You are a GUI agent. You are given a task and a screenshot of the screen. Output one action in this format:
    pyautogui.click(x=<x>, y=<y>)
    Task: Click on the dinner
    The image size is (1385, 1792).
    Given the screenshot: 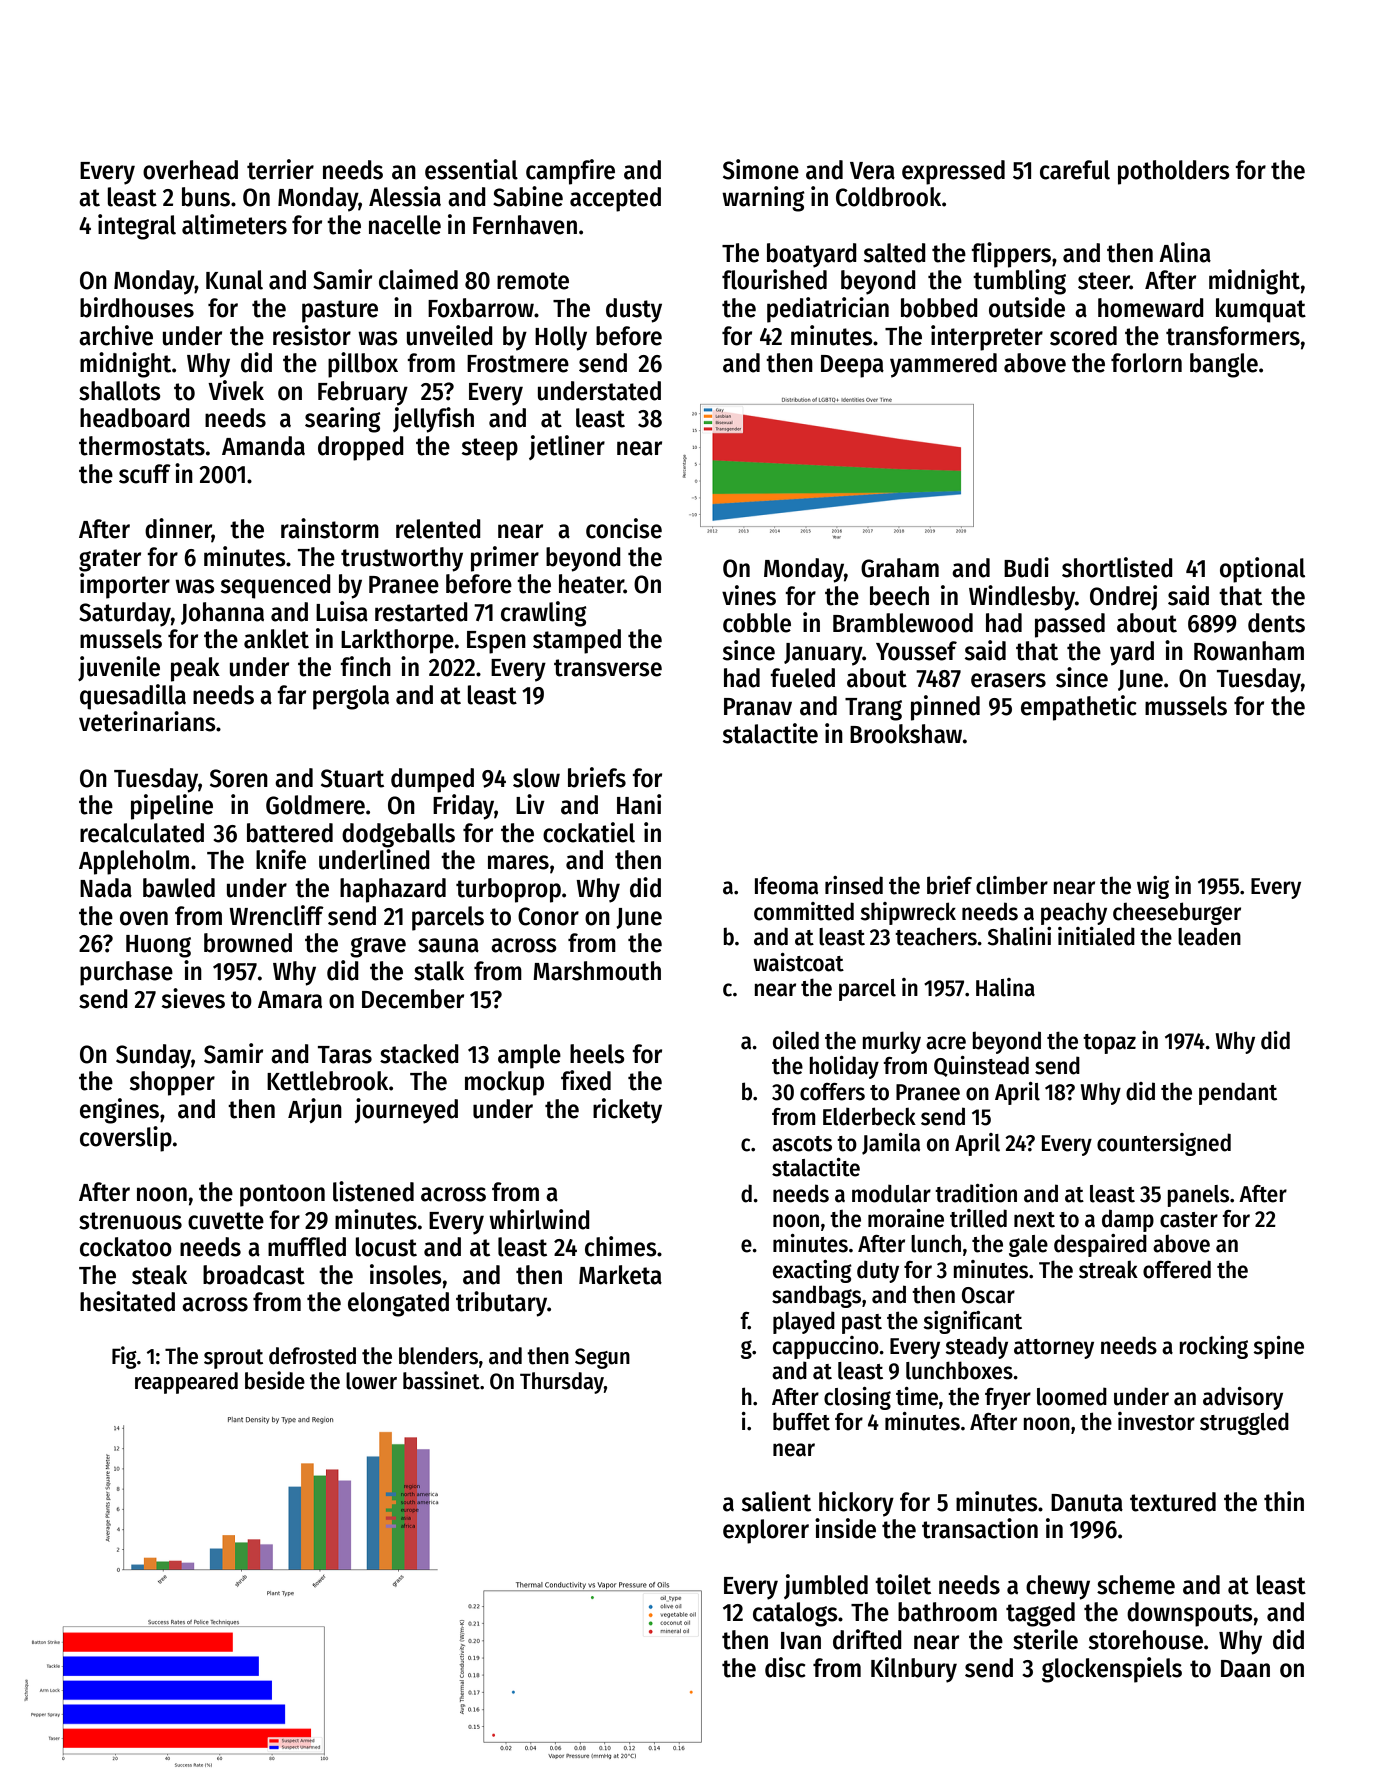 What is the action you would take?
    pyautogui.click(x=178, y=529)
